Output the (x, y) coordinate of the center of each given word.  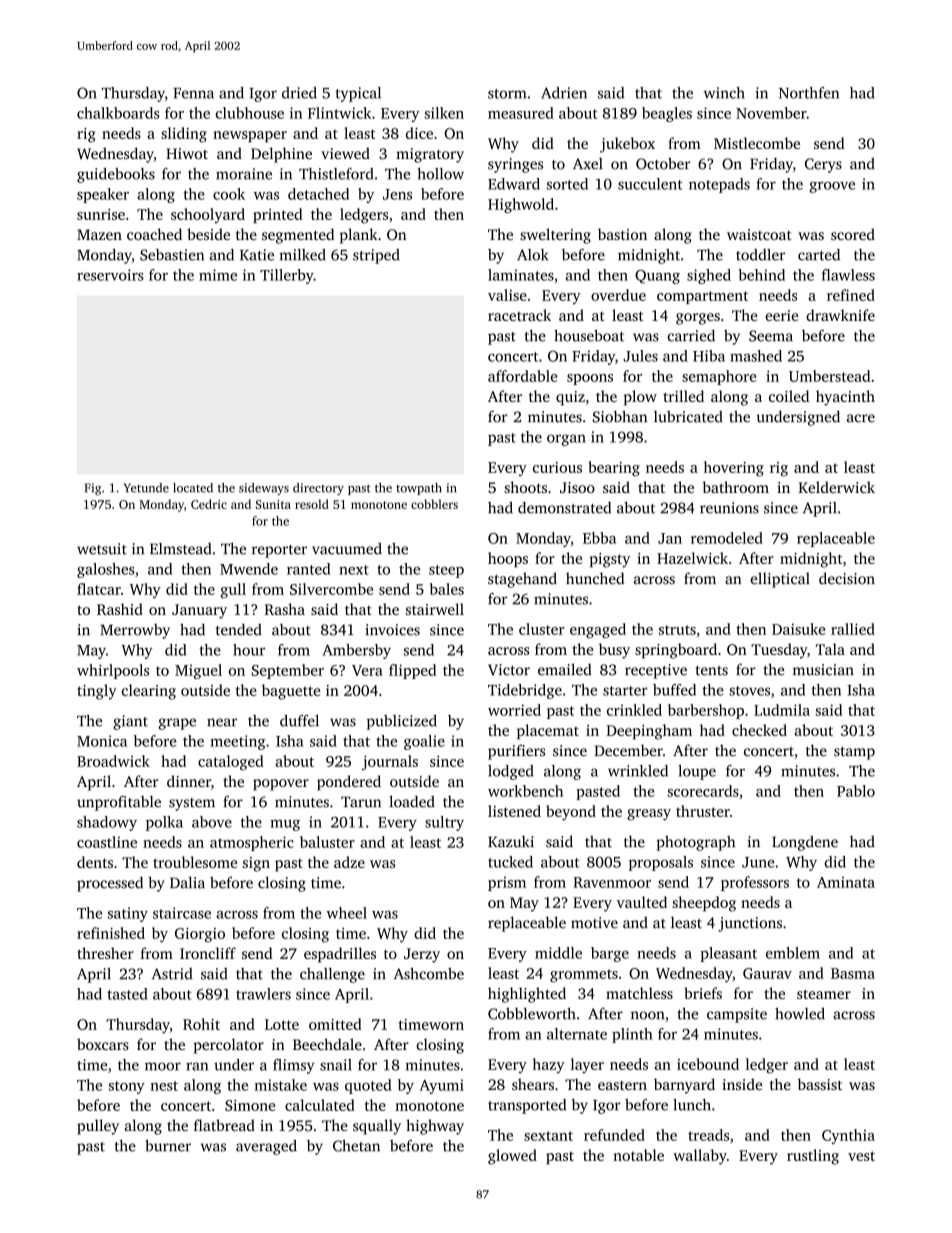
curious (557, 467)
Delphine (281, 155)
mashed (756, 356)
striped (376, 256)
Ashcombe (429, 974)
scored (853, 234)
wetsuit (102, 549)
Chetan (356, 1146)
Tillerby (287, 276)
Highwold (521, 205)
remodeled (727, 538)
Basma (853, 973)
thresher (105, 953)
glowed (512, 1157)
